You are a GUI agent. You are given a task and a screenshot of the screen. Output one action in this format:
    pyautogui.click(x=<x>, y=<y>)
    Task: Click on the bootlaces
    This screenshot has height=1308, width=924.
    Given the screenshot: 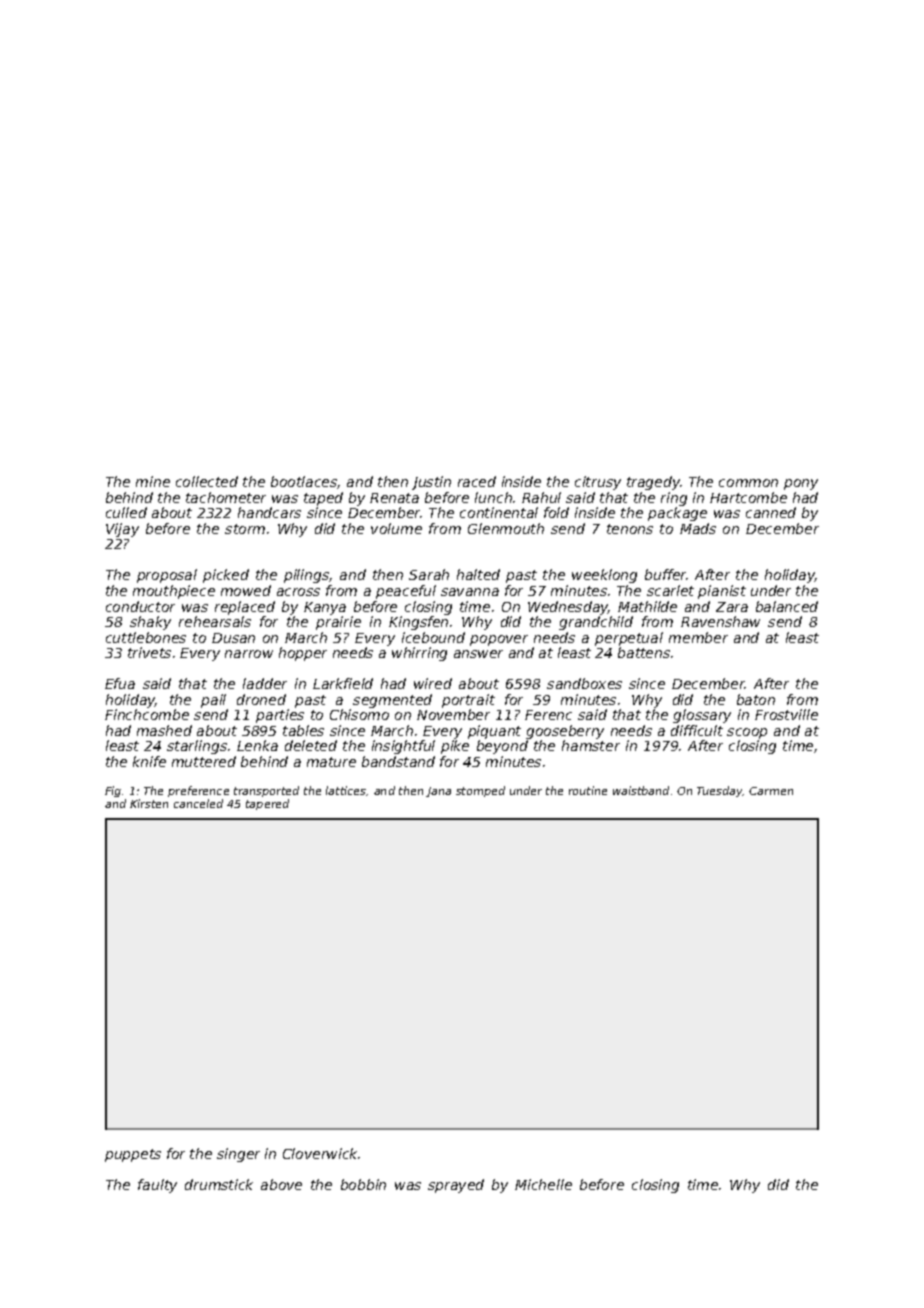 What is the action you would take?
    pyautogui.click(x=304, y=482)
